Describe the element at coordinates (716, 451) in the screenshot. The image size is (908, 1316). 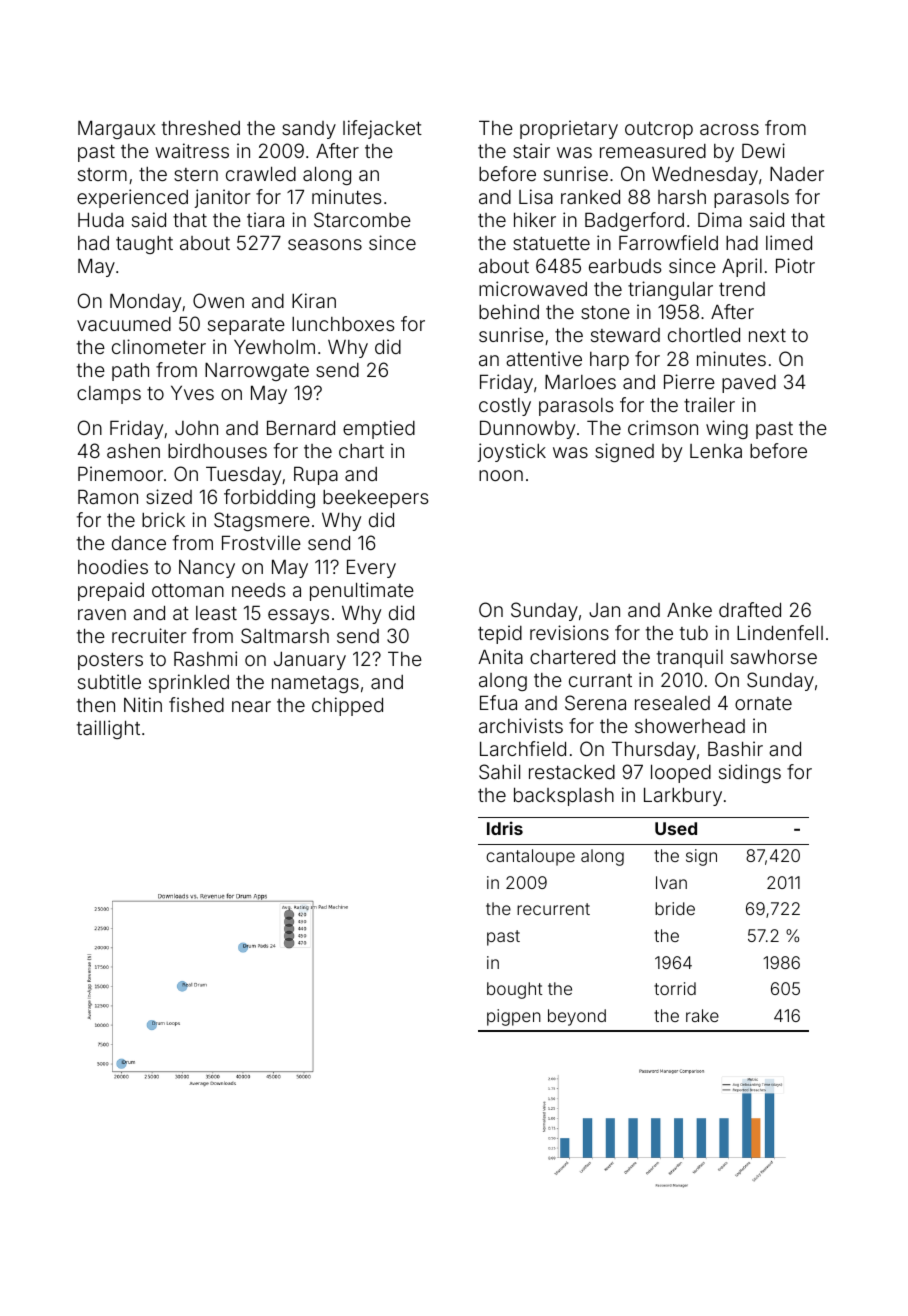
I see `Lenka` at that location.
